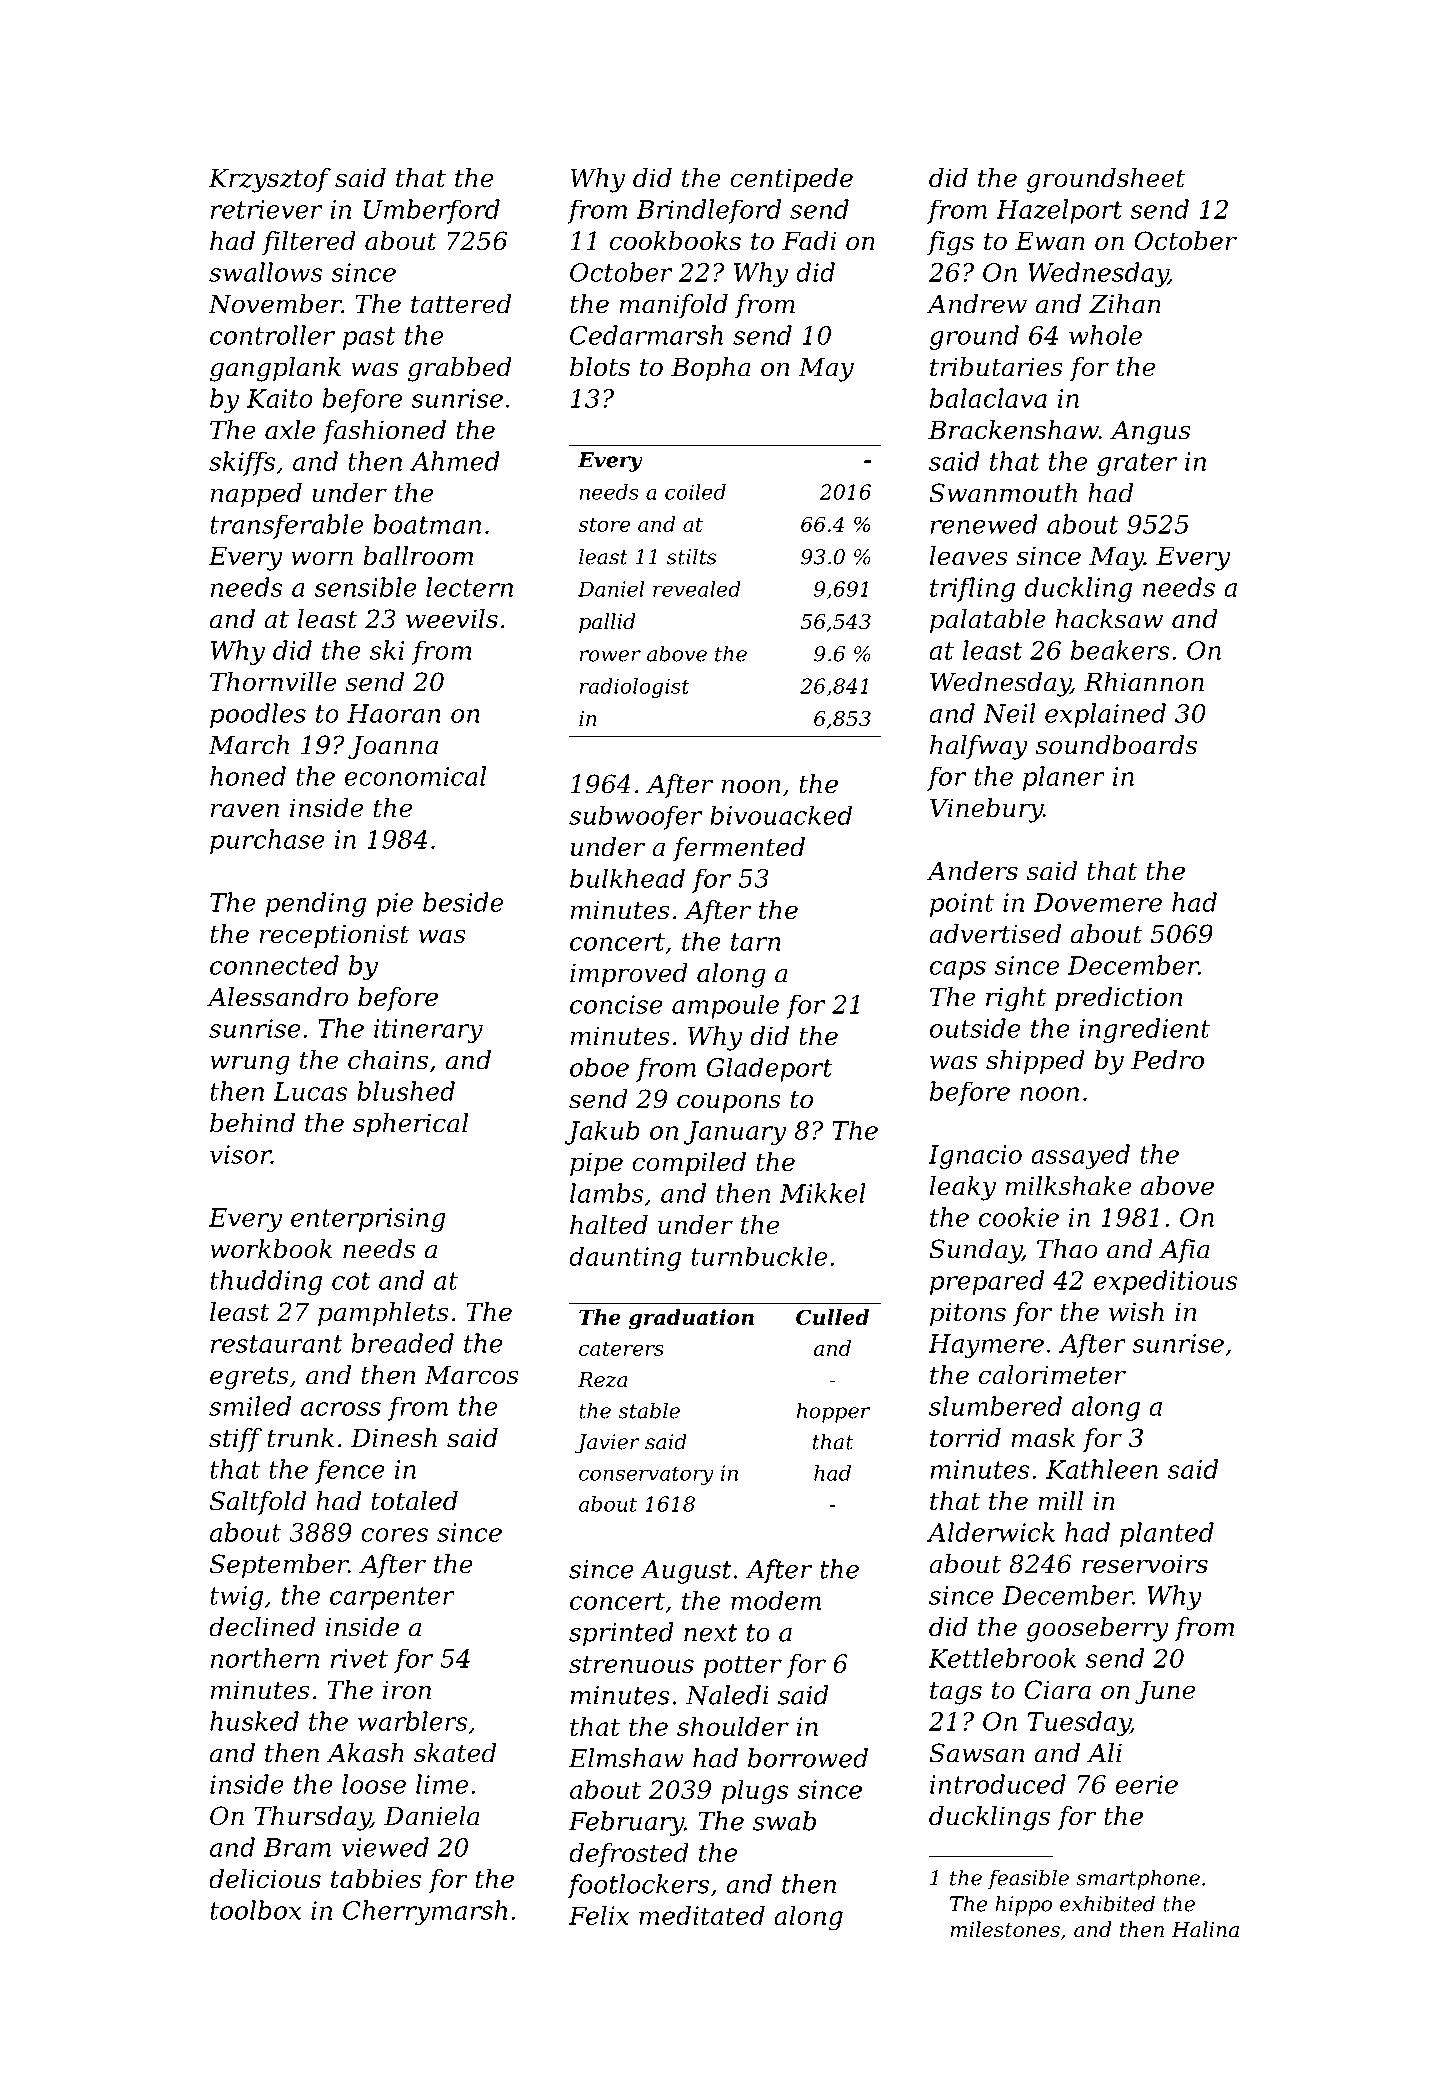  What do you see at coordinates (1009, 713) in the screenshot?
I see `Neil` at bounding box center [1009, 713].
